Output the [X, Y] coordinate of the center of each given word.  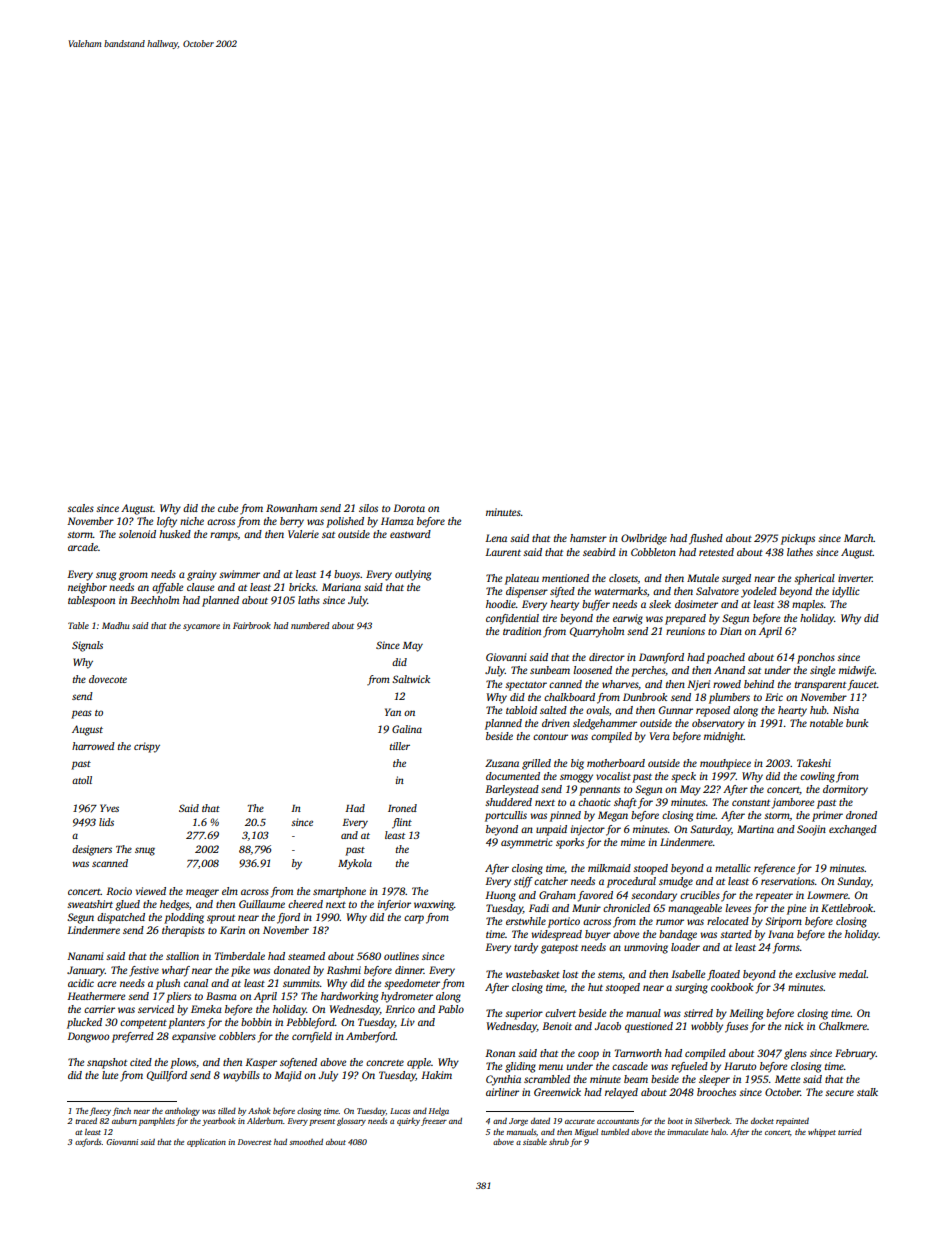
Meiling [746, 1014]
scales [80, 508]
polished [345, 522]
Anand [729, 670]
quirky [408, 1122]
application [206, 1143]
